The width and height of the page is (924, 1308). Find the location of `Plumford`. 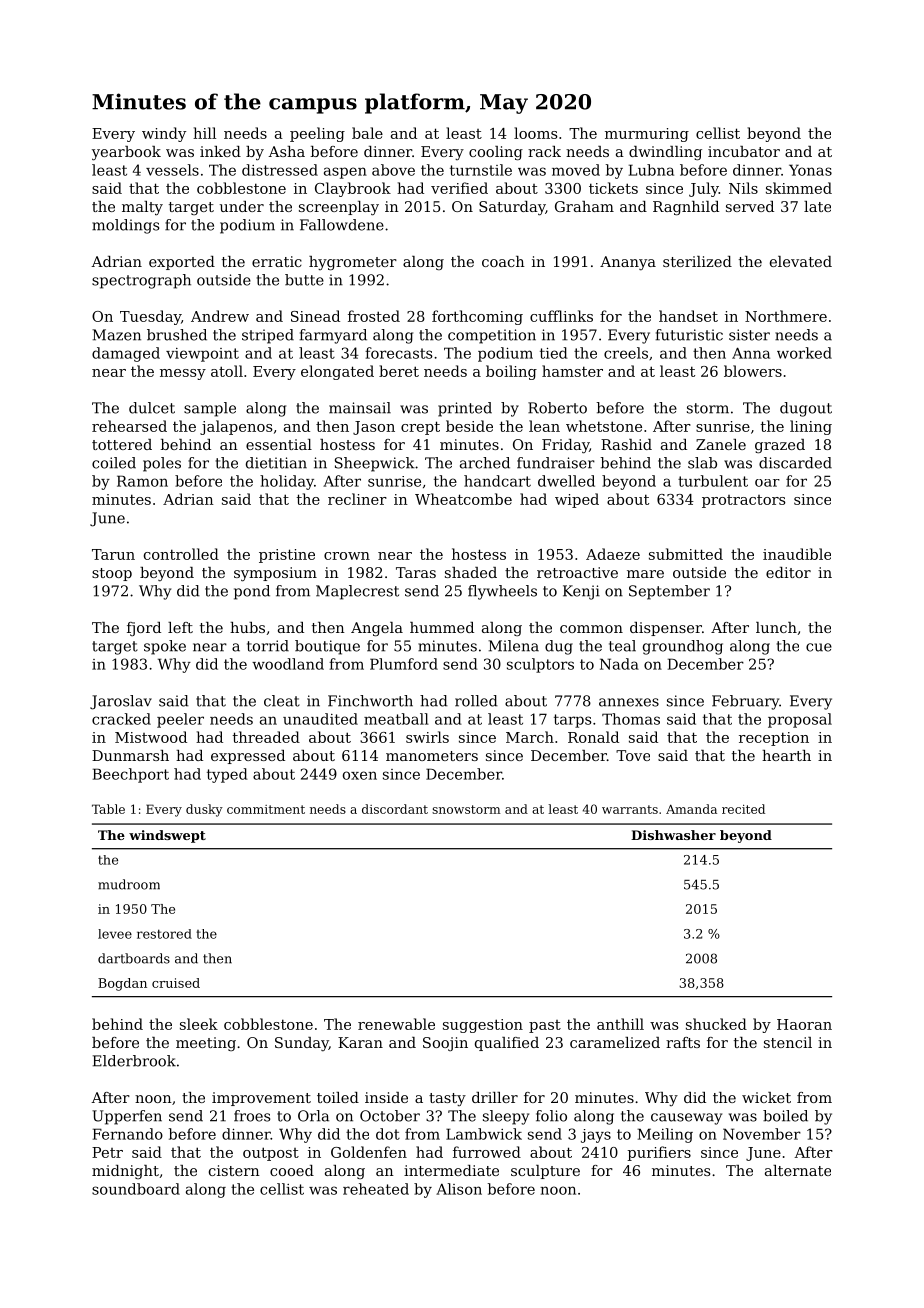

Plumford is located at coordinates (404, 664).
